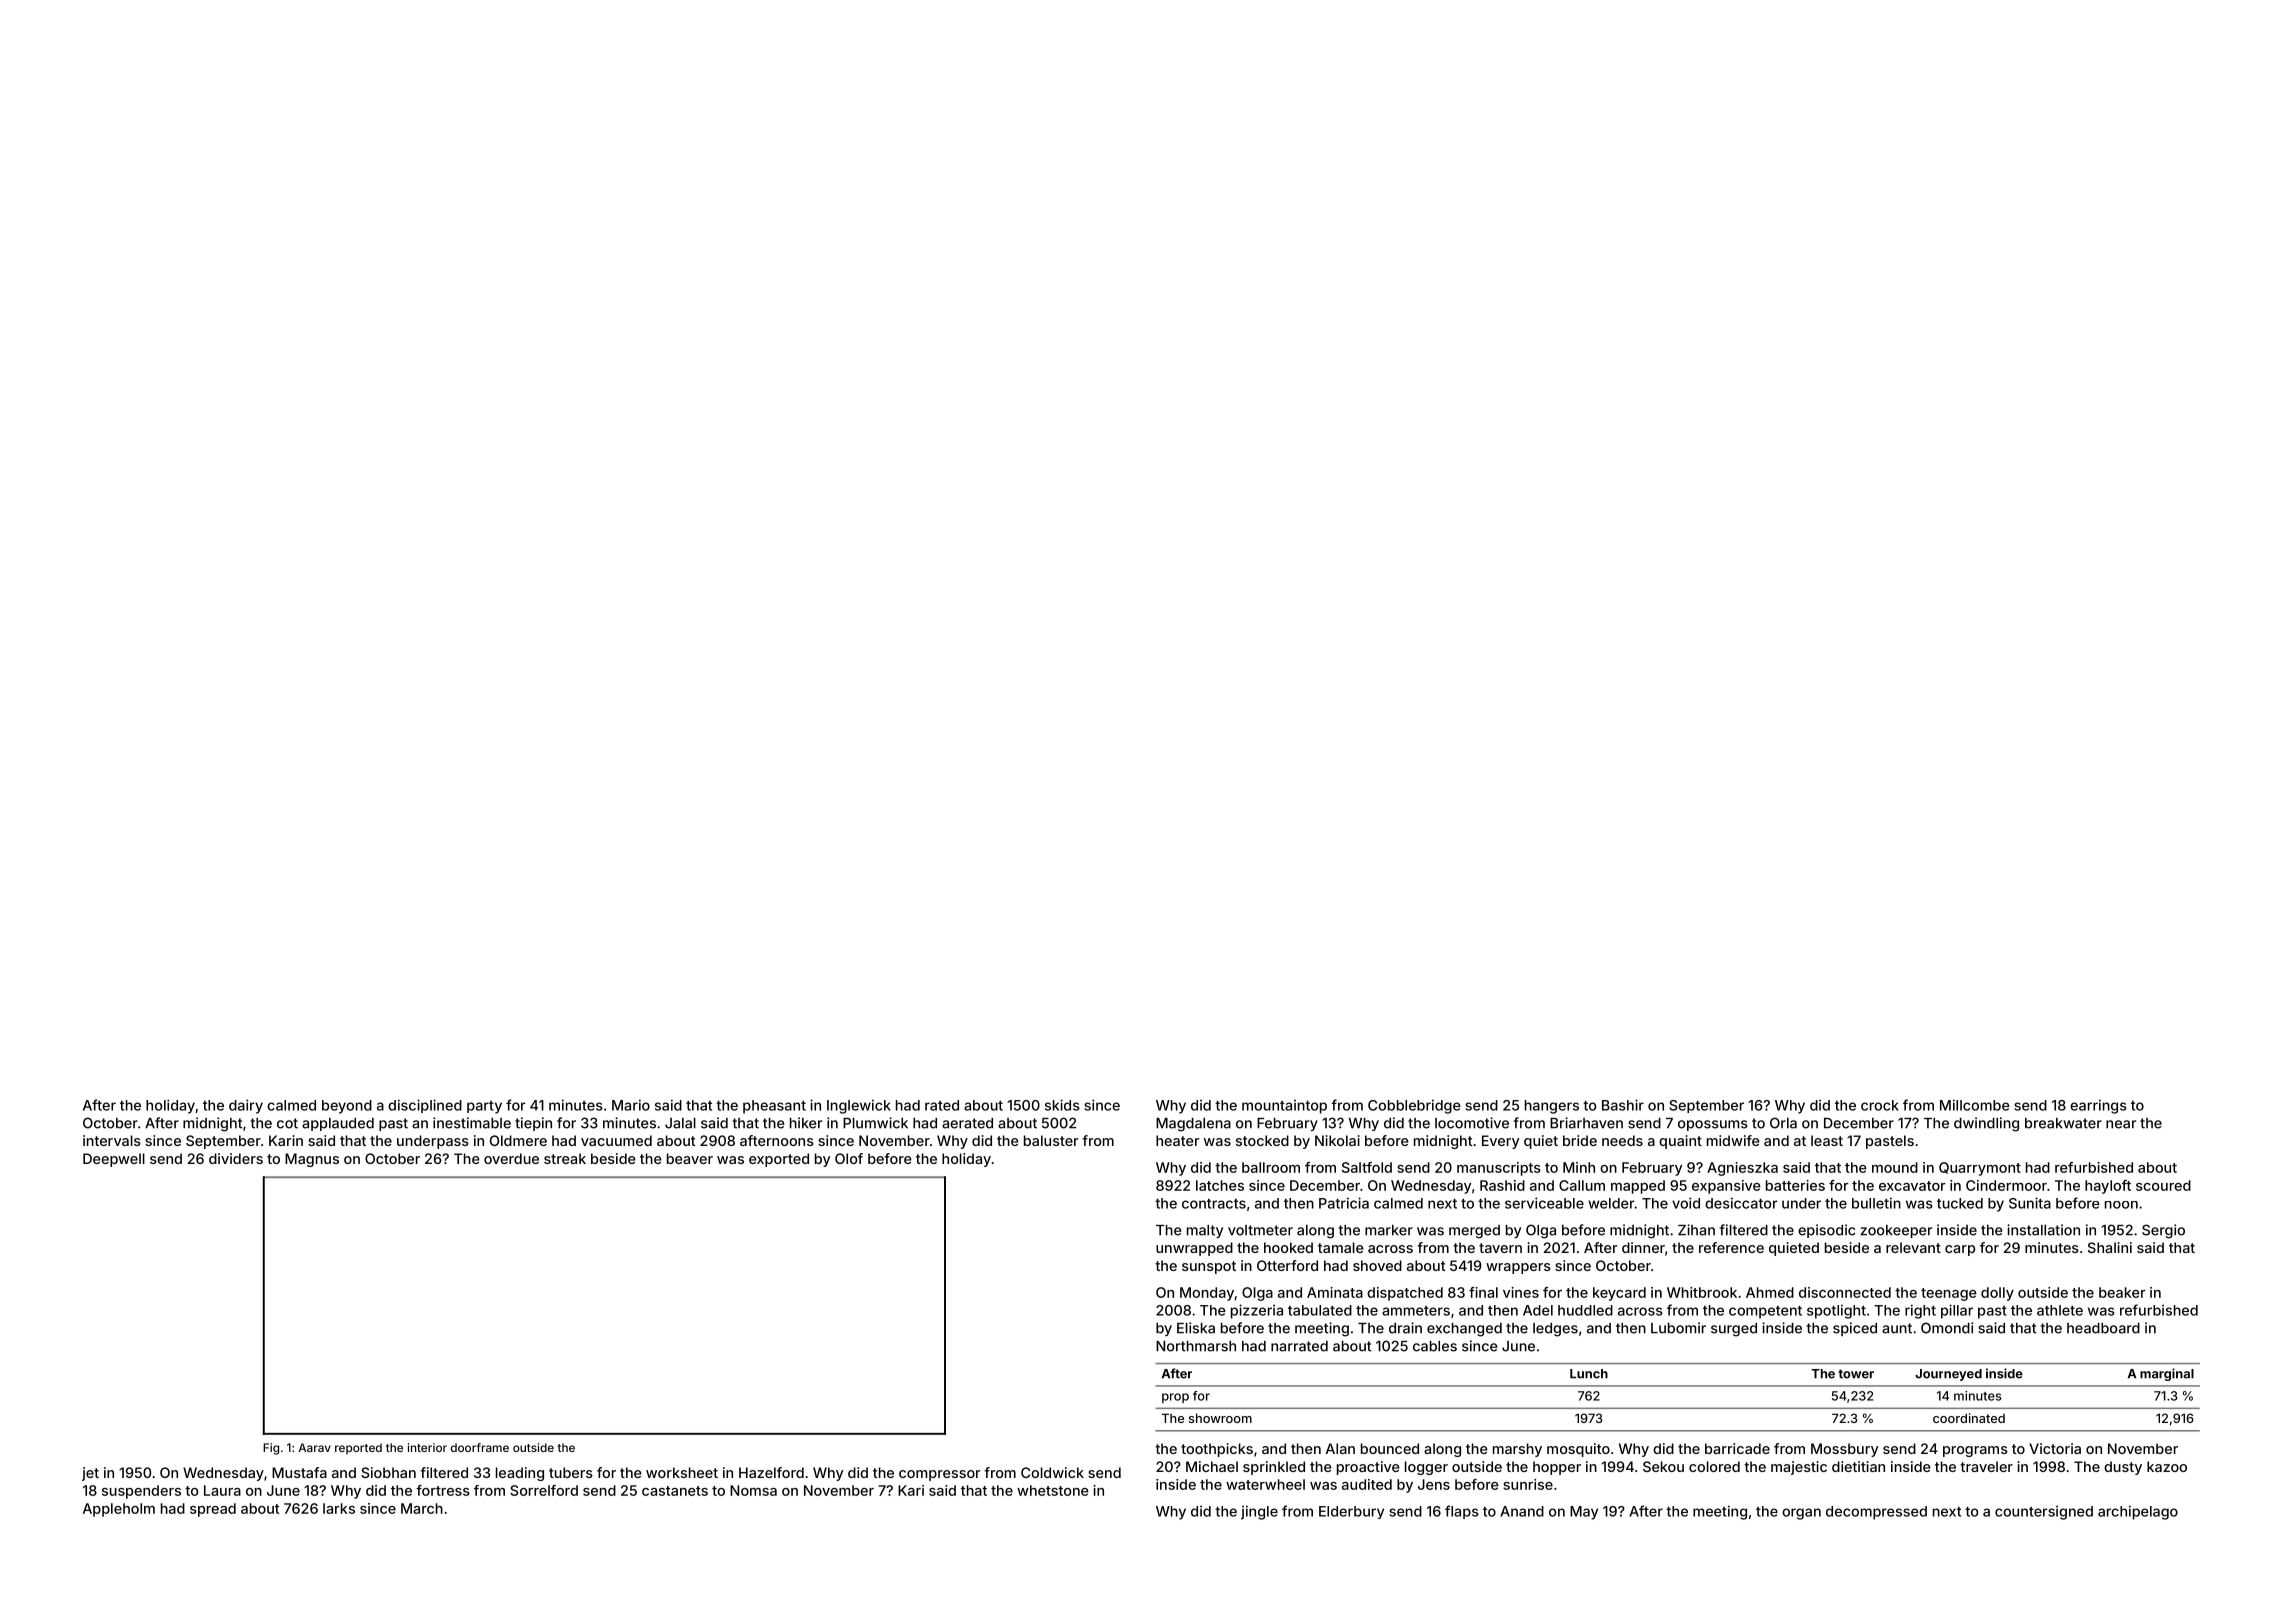 This page has width=2282, height=1614. What do you see at coordinates (1259, 1512) in the page?
I see `jingle` at bounding box center [1259, 1512].
